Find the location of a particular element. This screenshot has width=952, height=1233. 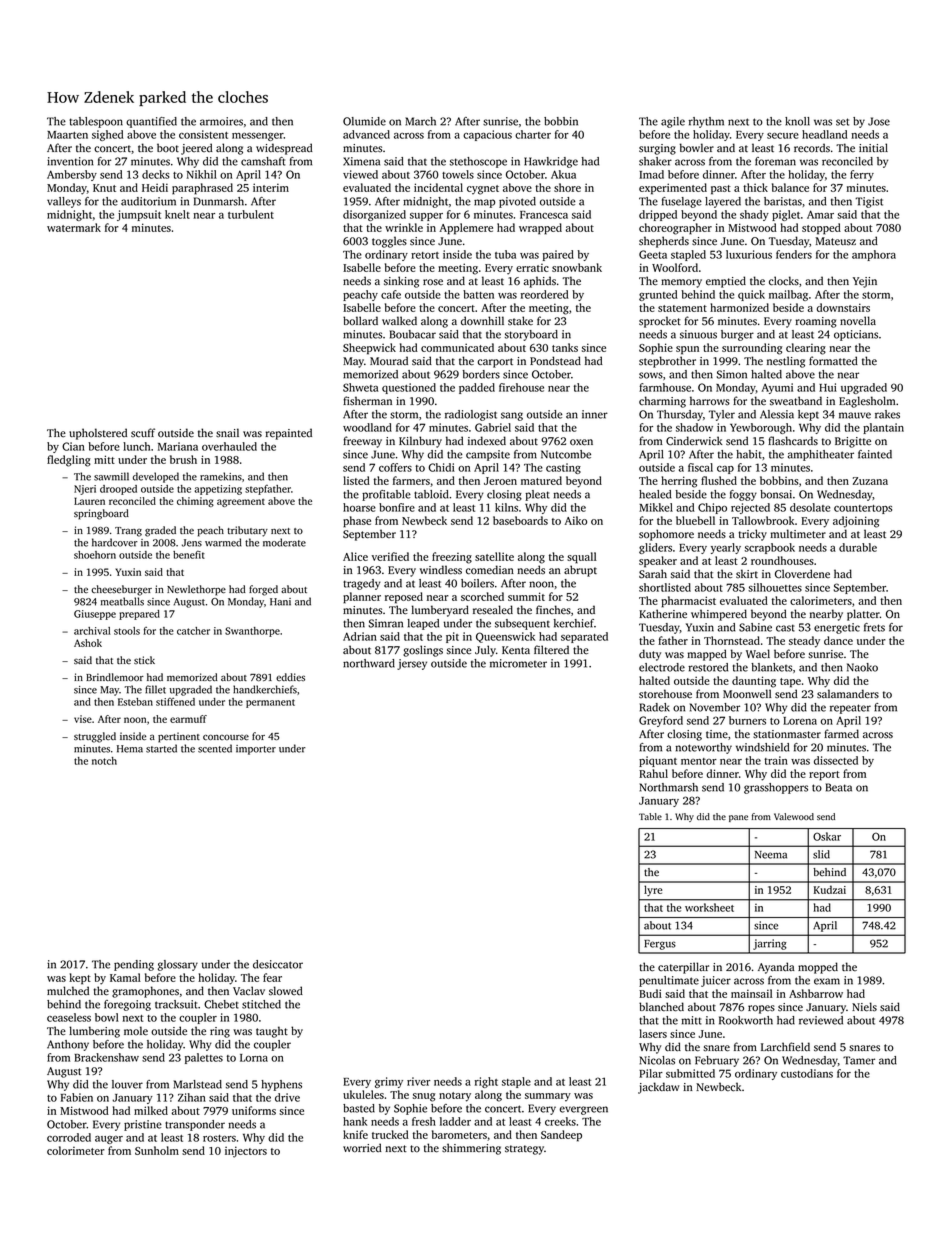

farmed is located at coordinates (841, 734).
